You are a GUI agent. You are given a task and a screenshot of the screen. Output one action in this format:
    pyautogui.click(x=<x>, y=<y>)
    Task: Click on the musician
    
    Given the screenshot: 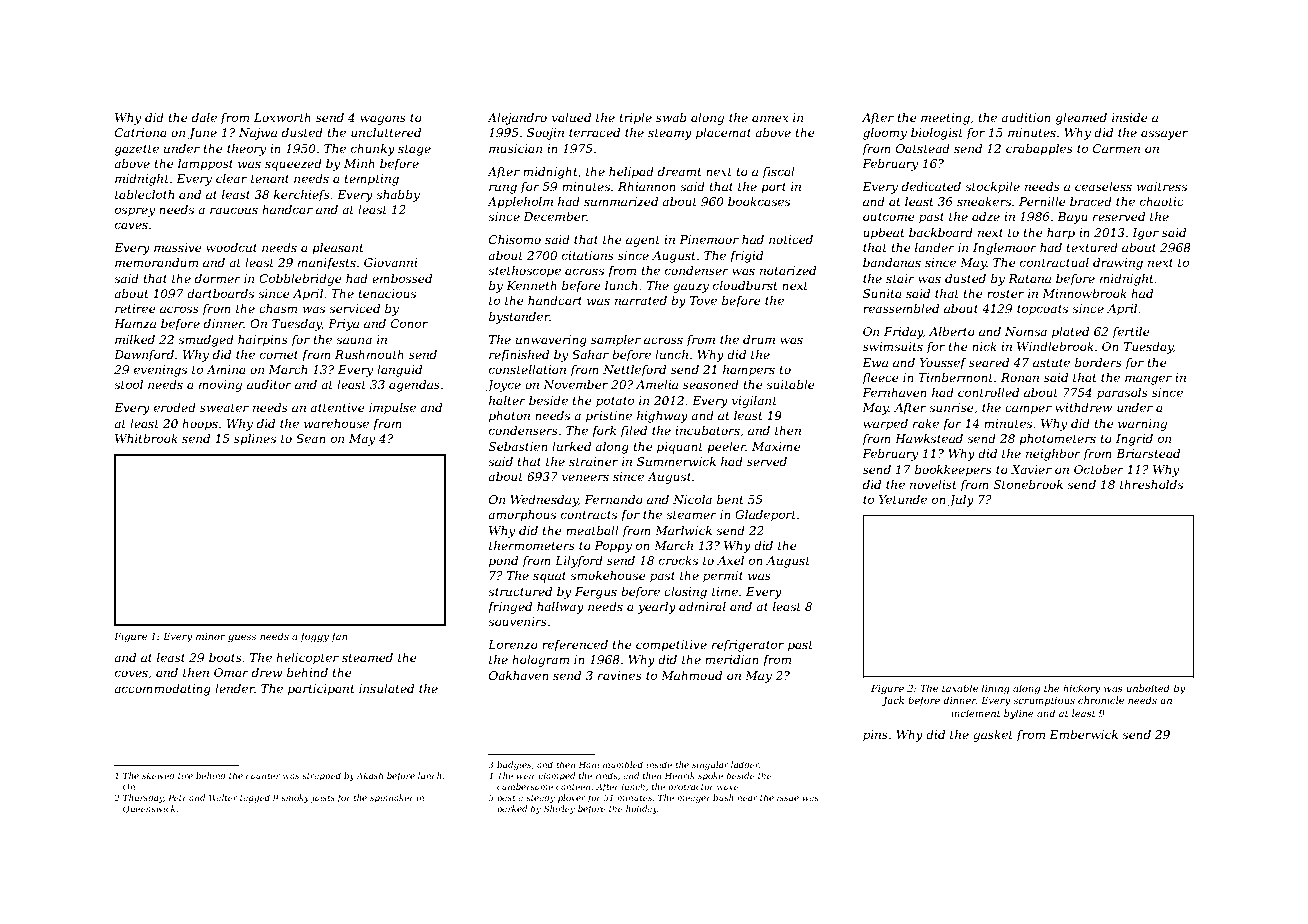 What is the action you would take?
    pyautogui.click(x=515, y=148)
